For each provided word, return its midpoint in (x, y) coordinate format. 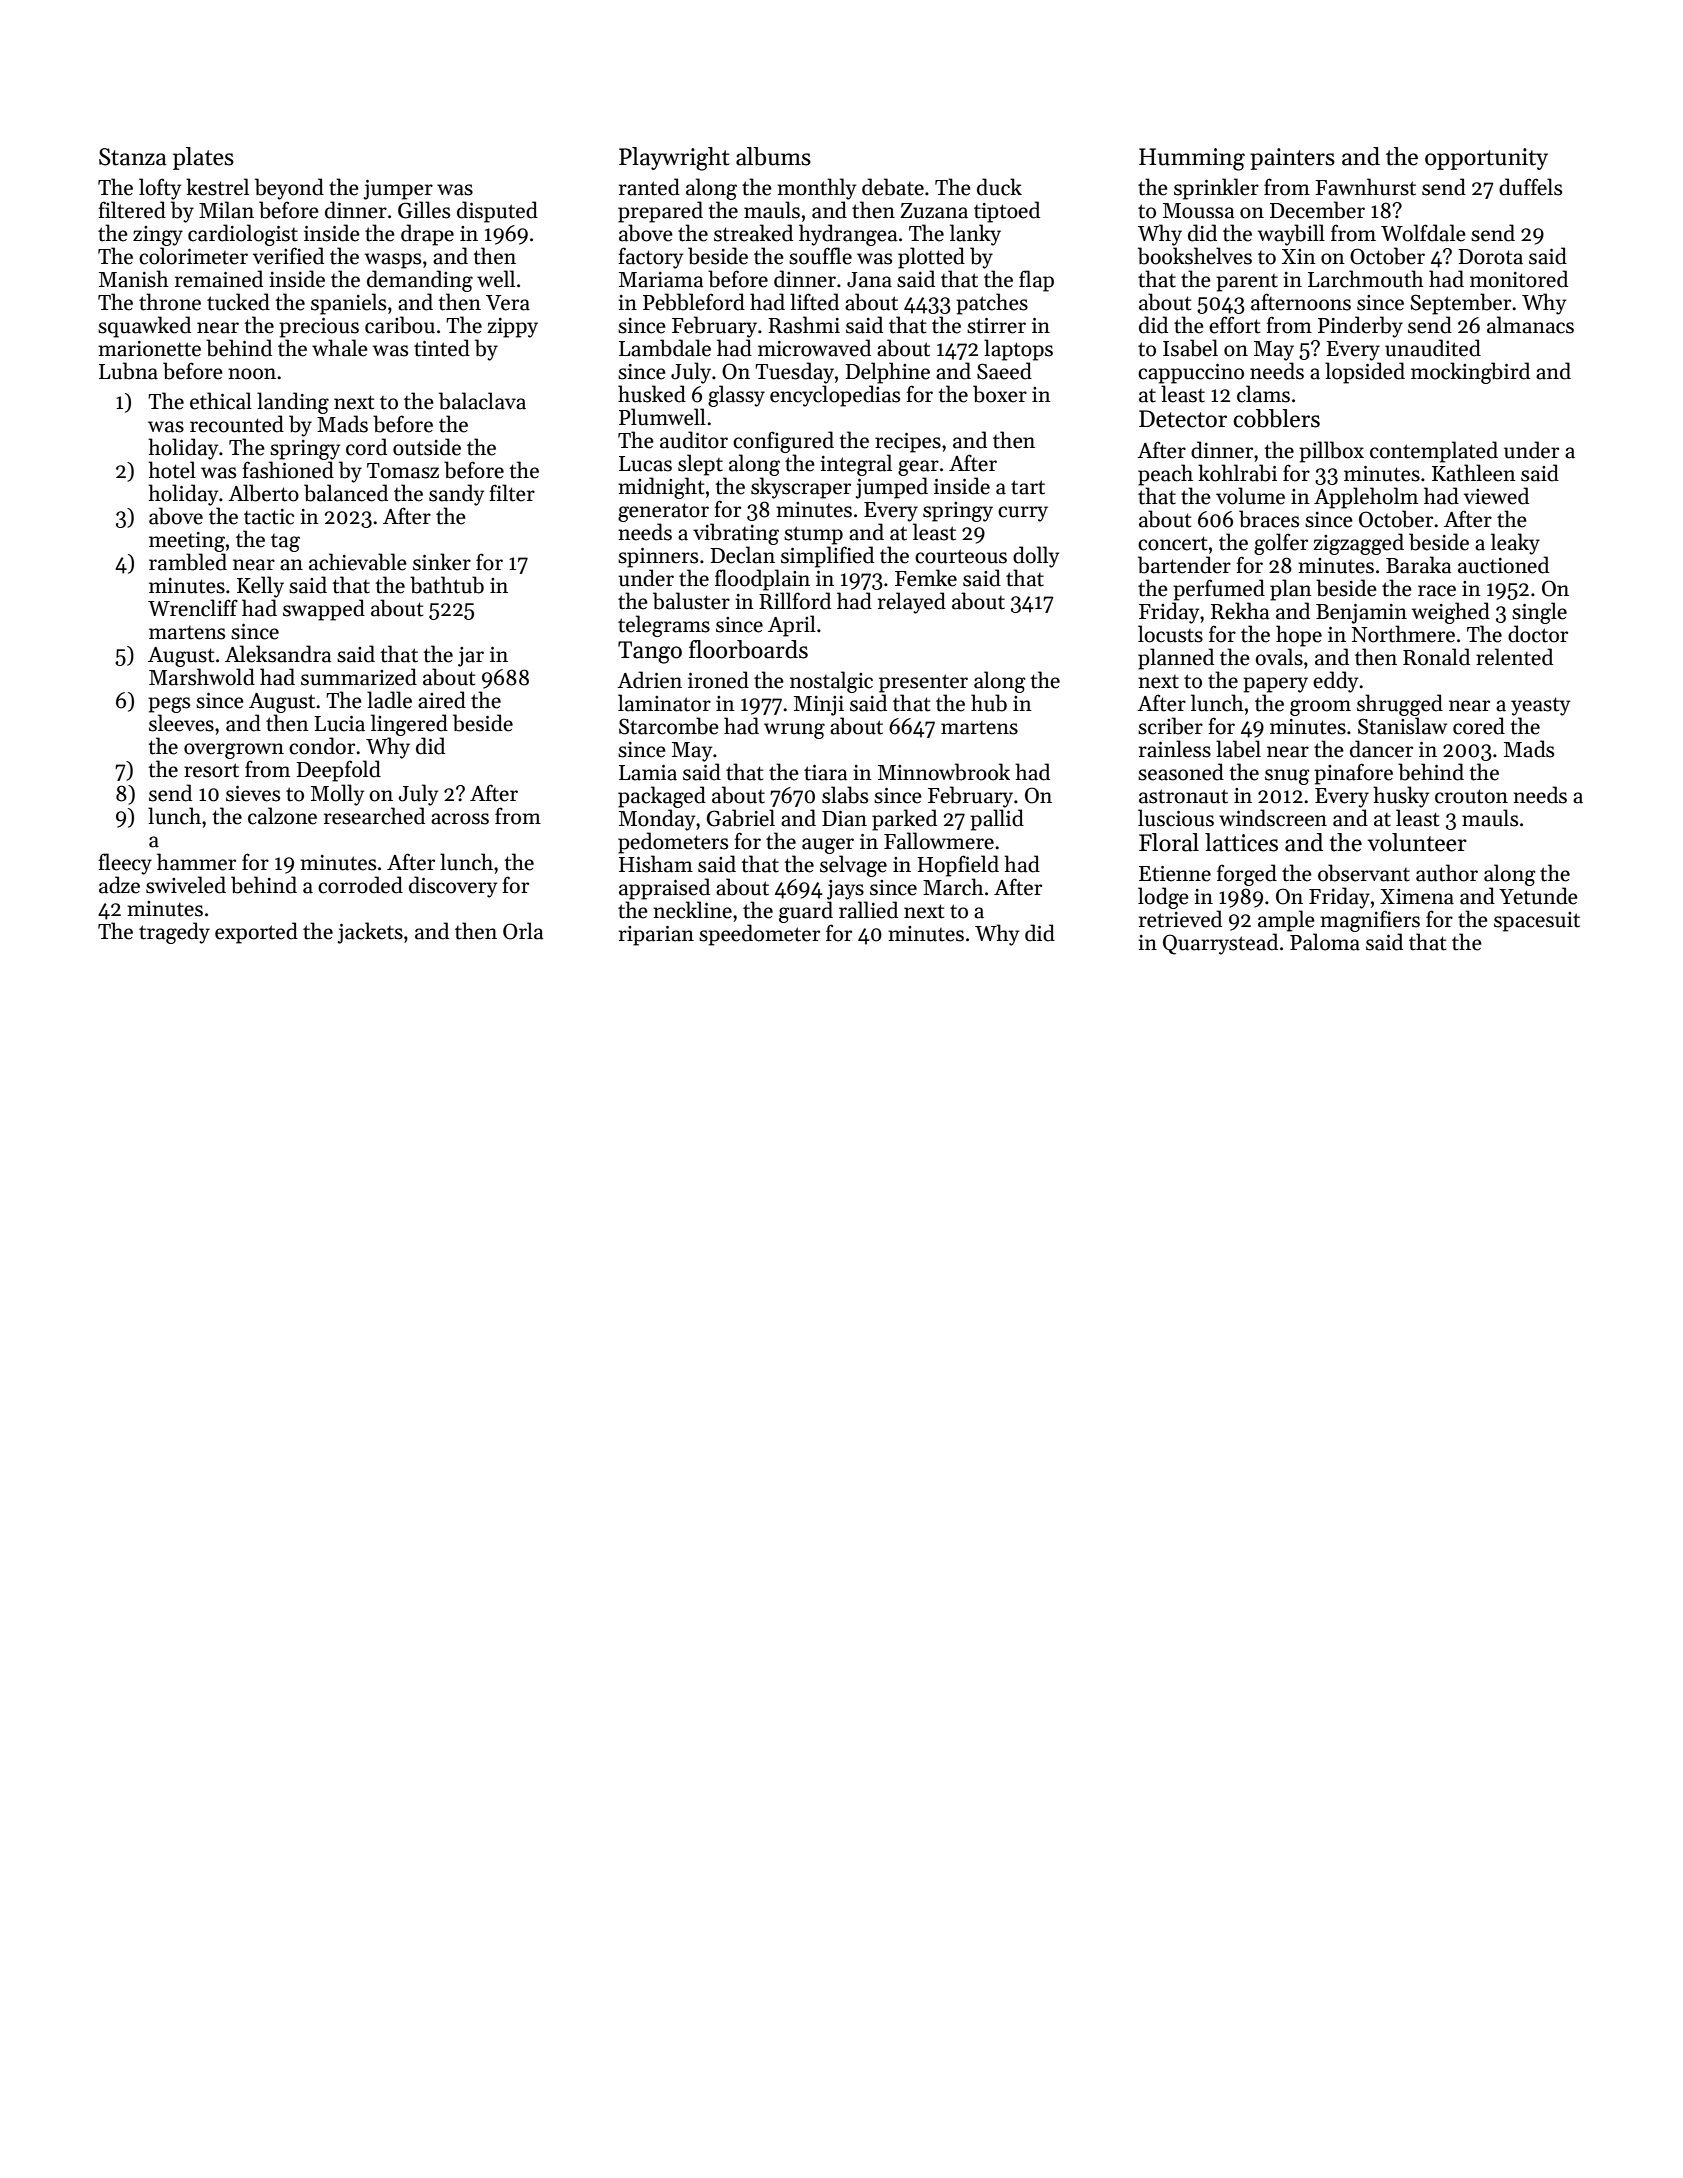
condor (322, 746)
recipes (908, 443)
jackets (370, 933)
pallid (997, 820)
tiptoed (1007, 212)
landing (293, 403)
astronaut (1183, 796)
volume (1250, 496)
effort (1234, 325)
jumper (398, 190)
